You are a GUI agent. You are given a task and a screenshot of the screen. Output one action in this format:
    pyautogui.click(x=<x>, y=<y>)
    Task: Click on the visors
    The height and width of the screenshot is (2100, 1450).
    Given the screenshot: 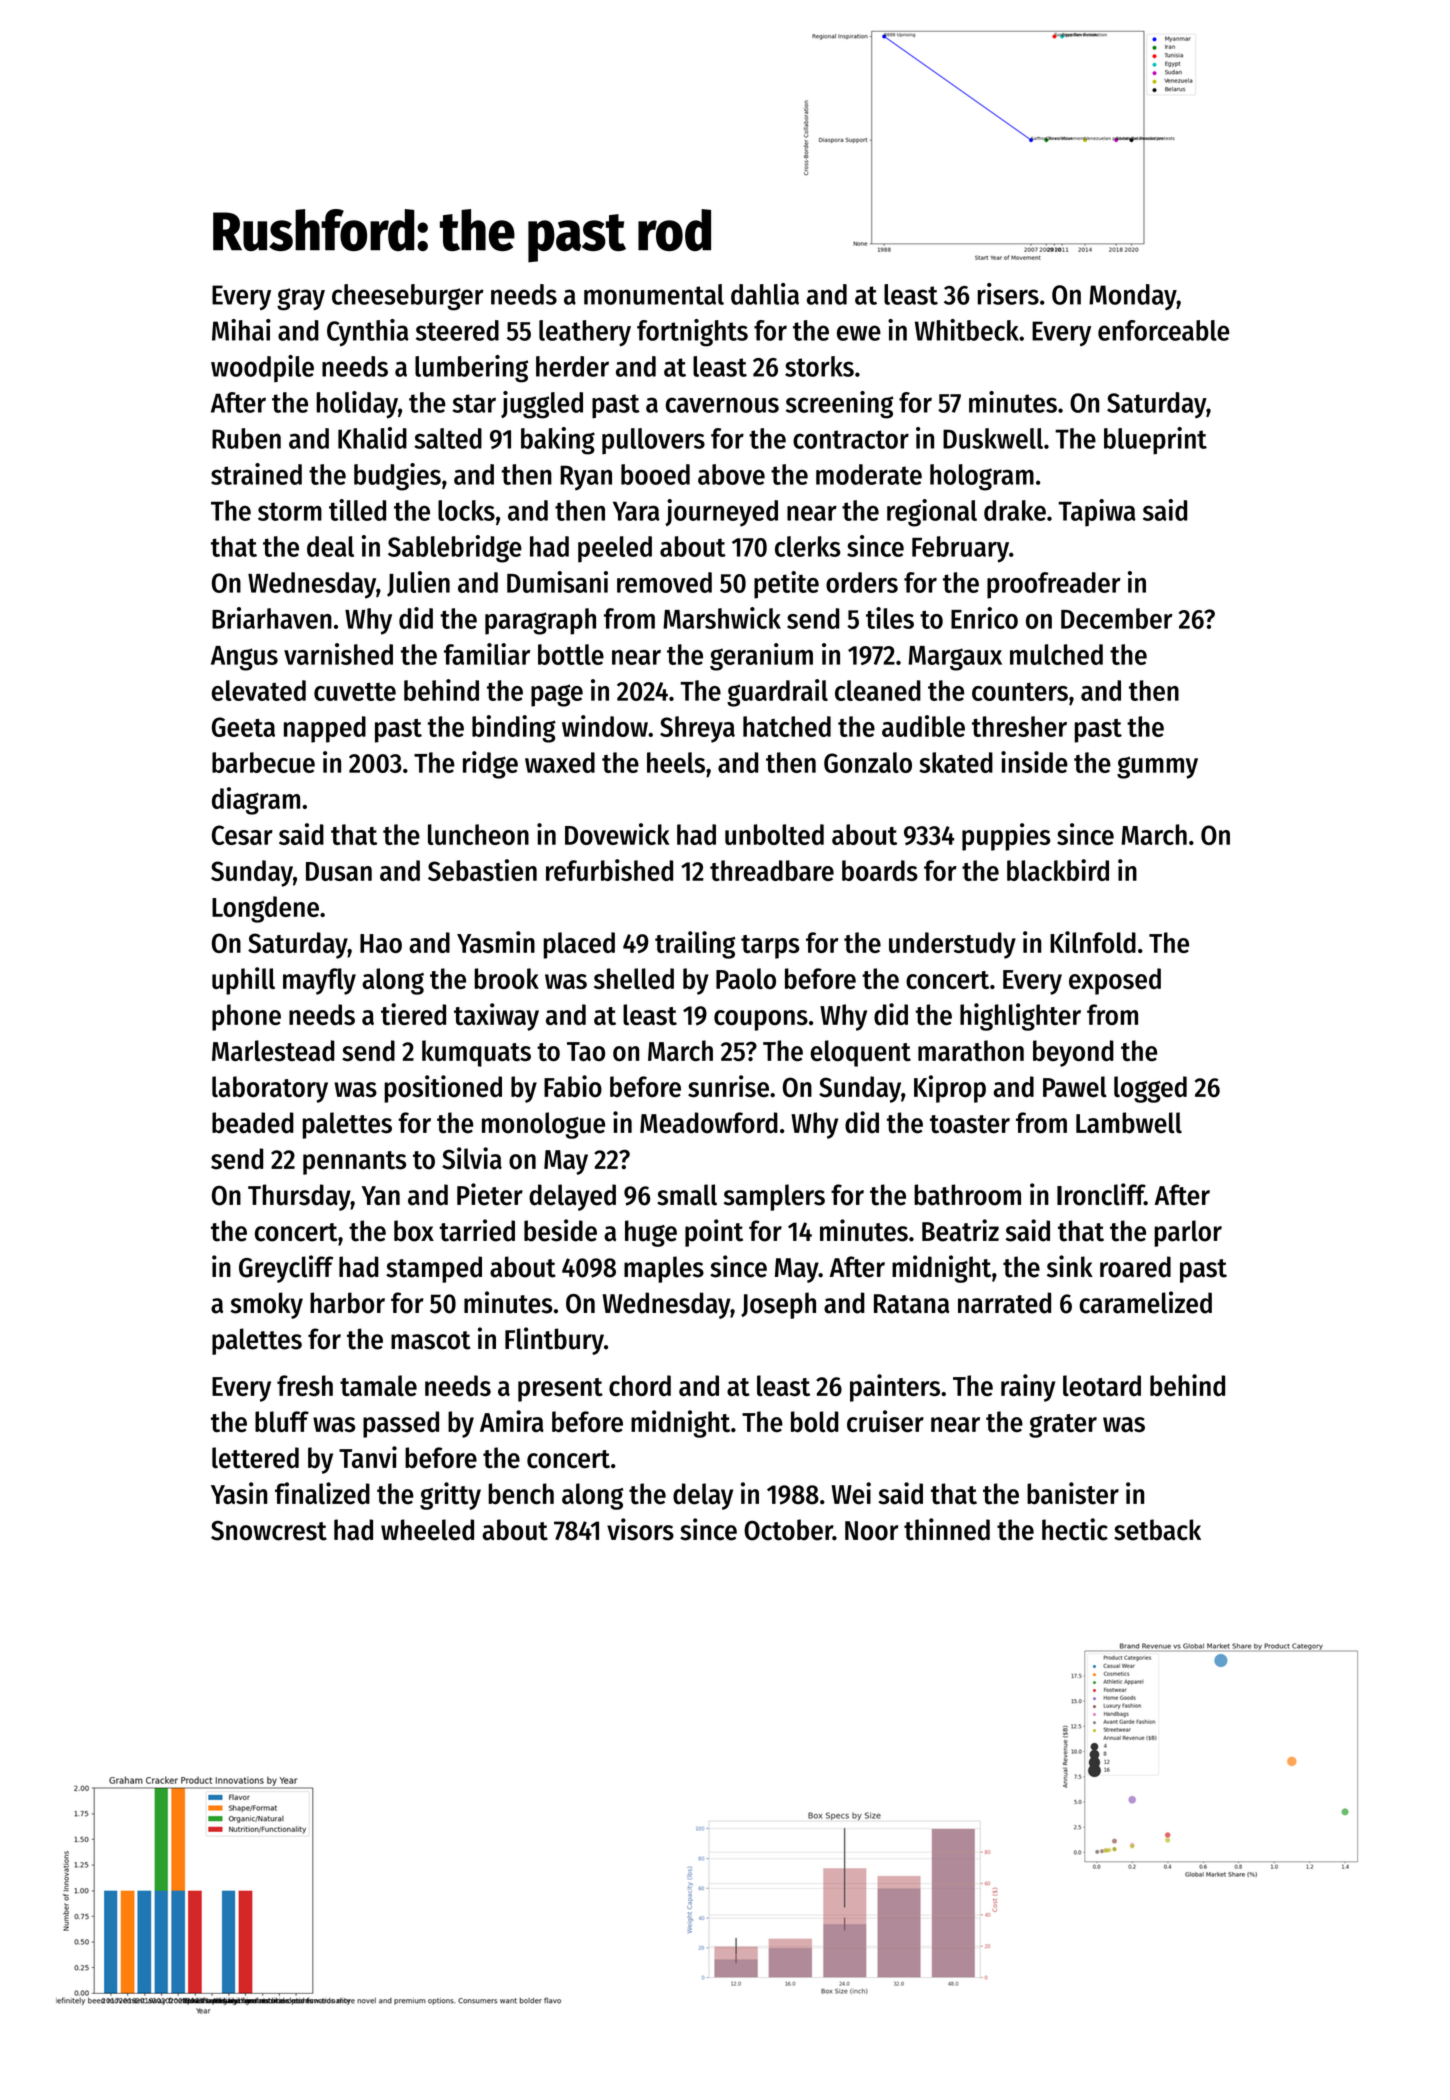 What is the action you would take?
    pyautogui.click(x=640, y=1529)
